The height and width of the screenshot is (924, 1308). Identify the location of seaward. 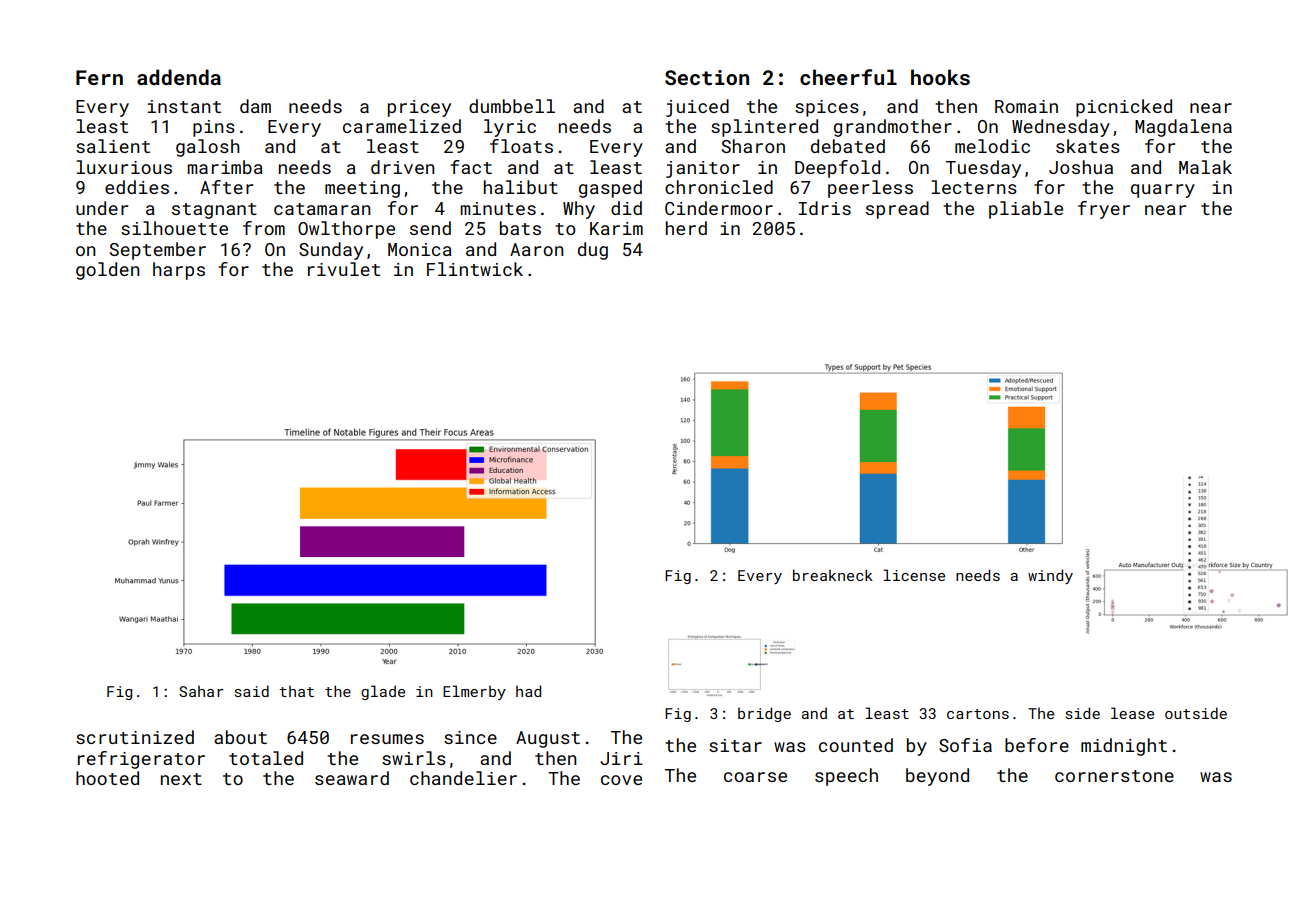
(352, 778).
